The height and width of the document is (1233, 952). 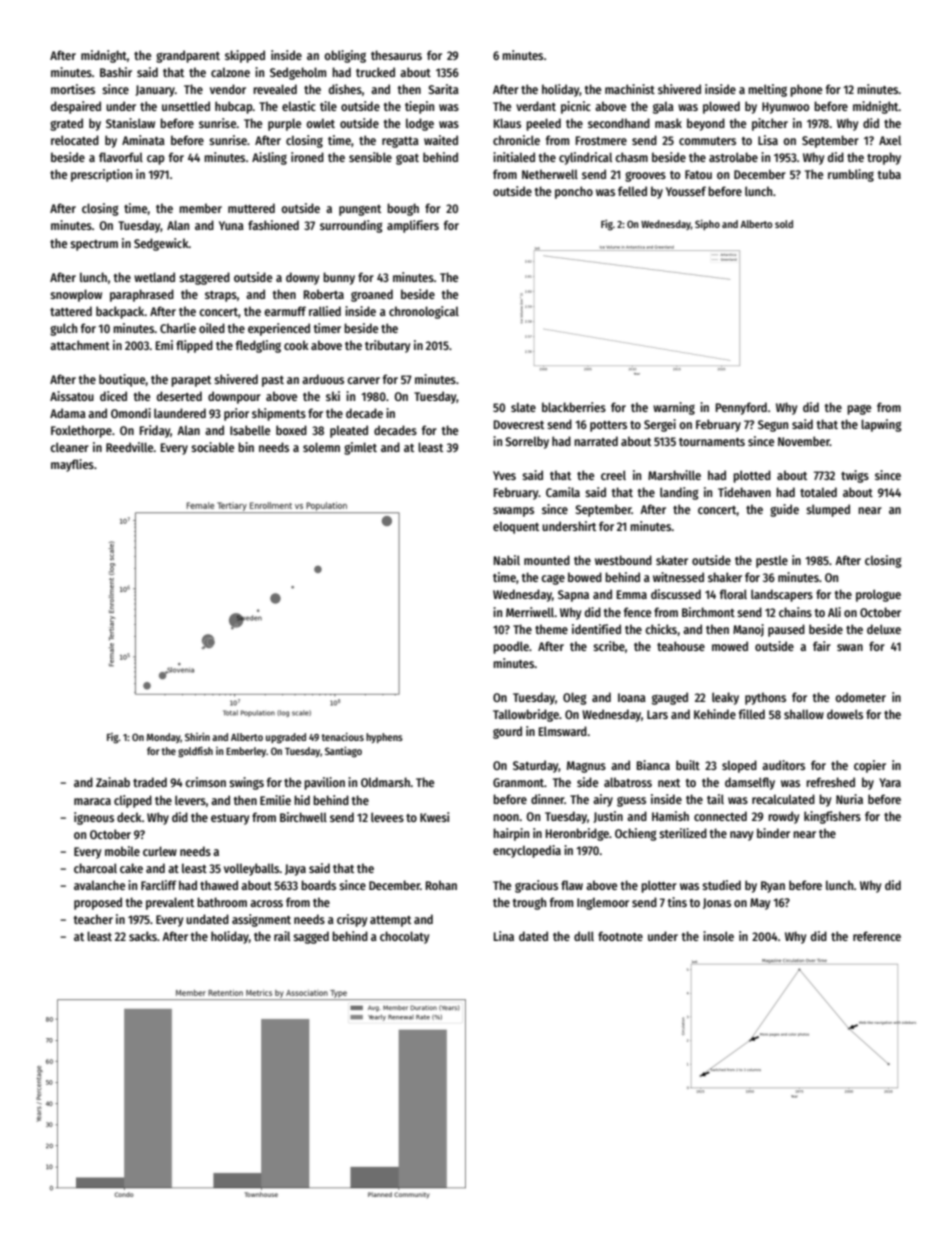 What do you see at coordinates (504, 936) in the document?
I see `Lina` at bounding box center [504, 936].
